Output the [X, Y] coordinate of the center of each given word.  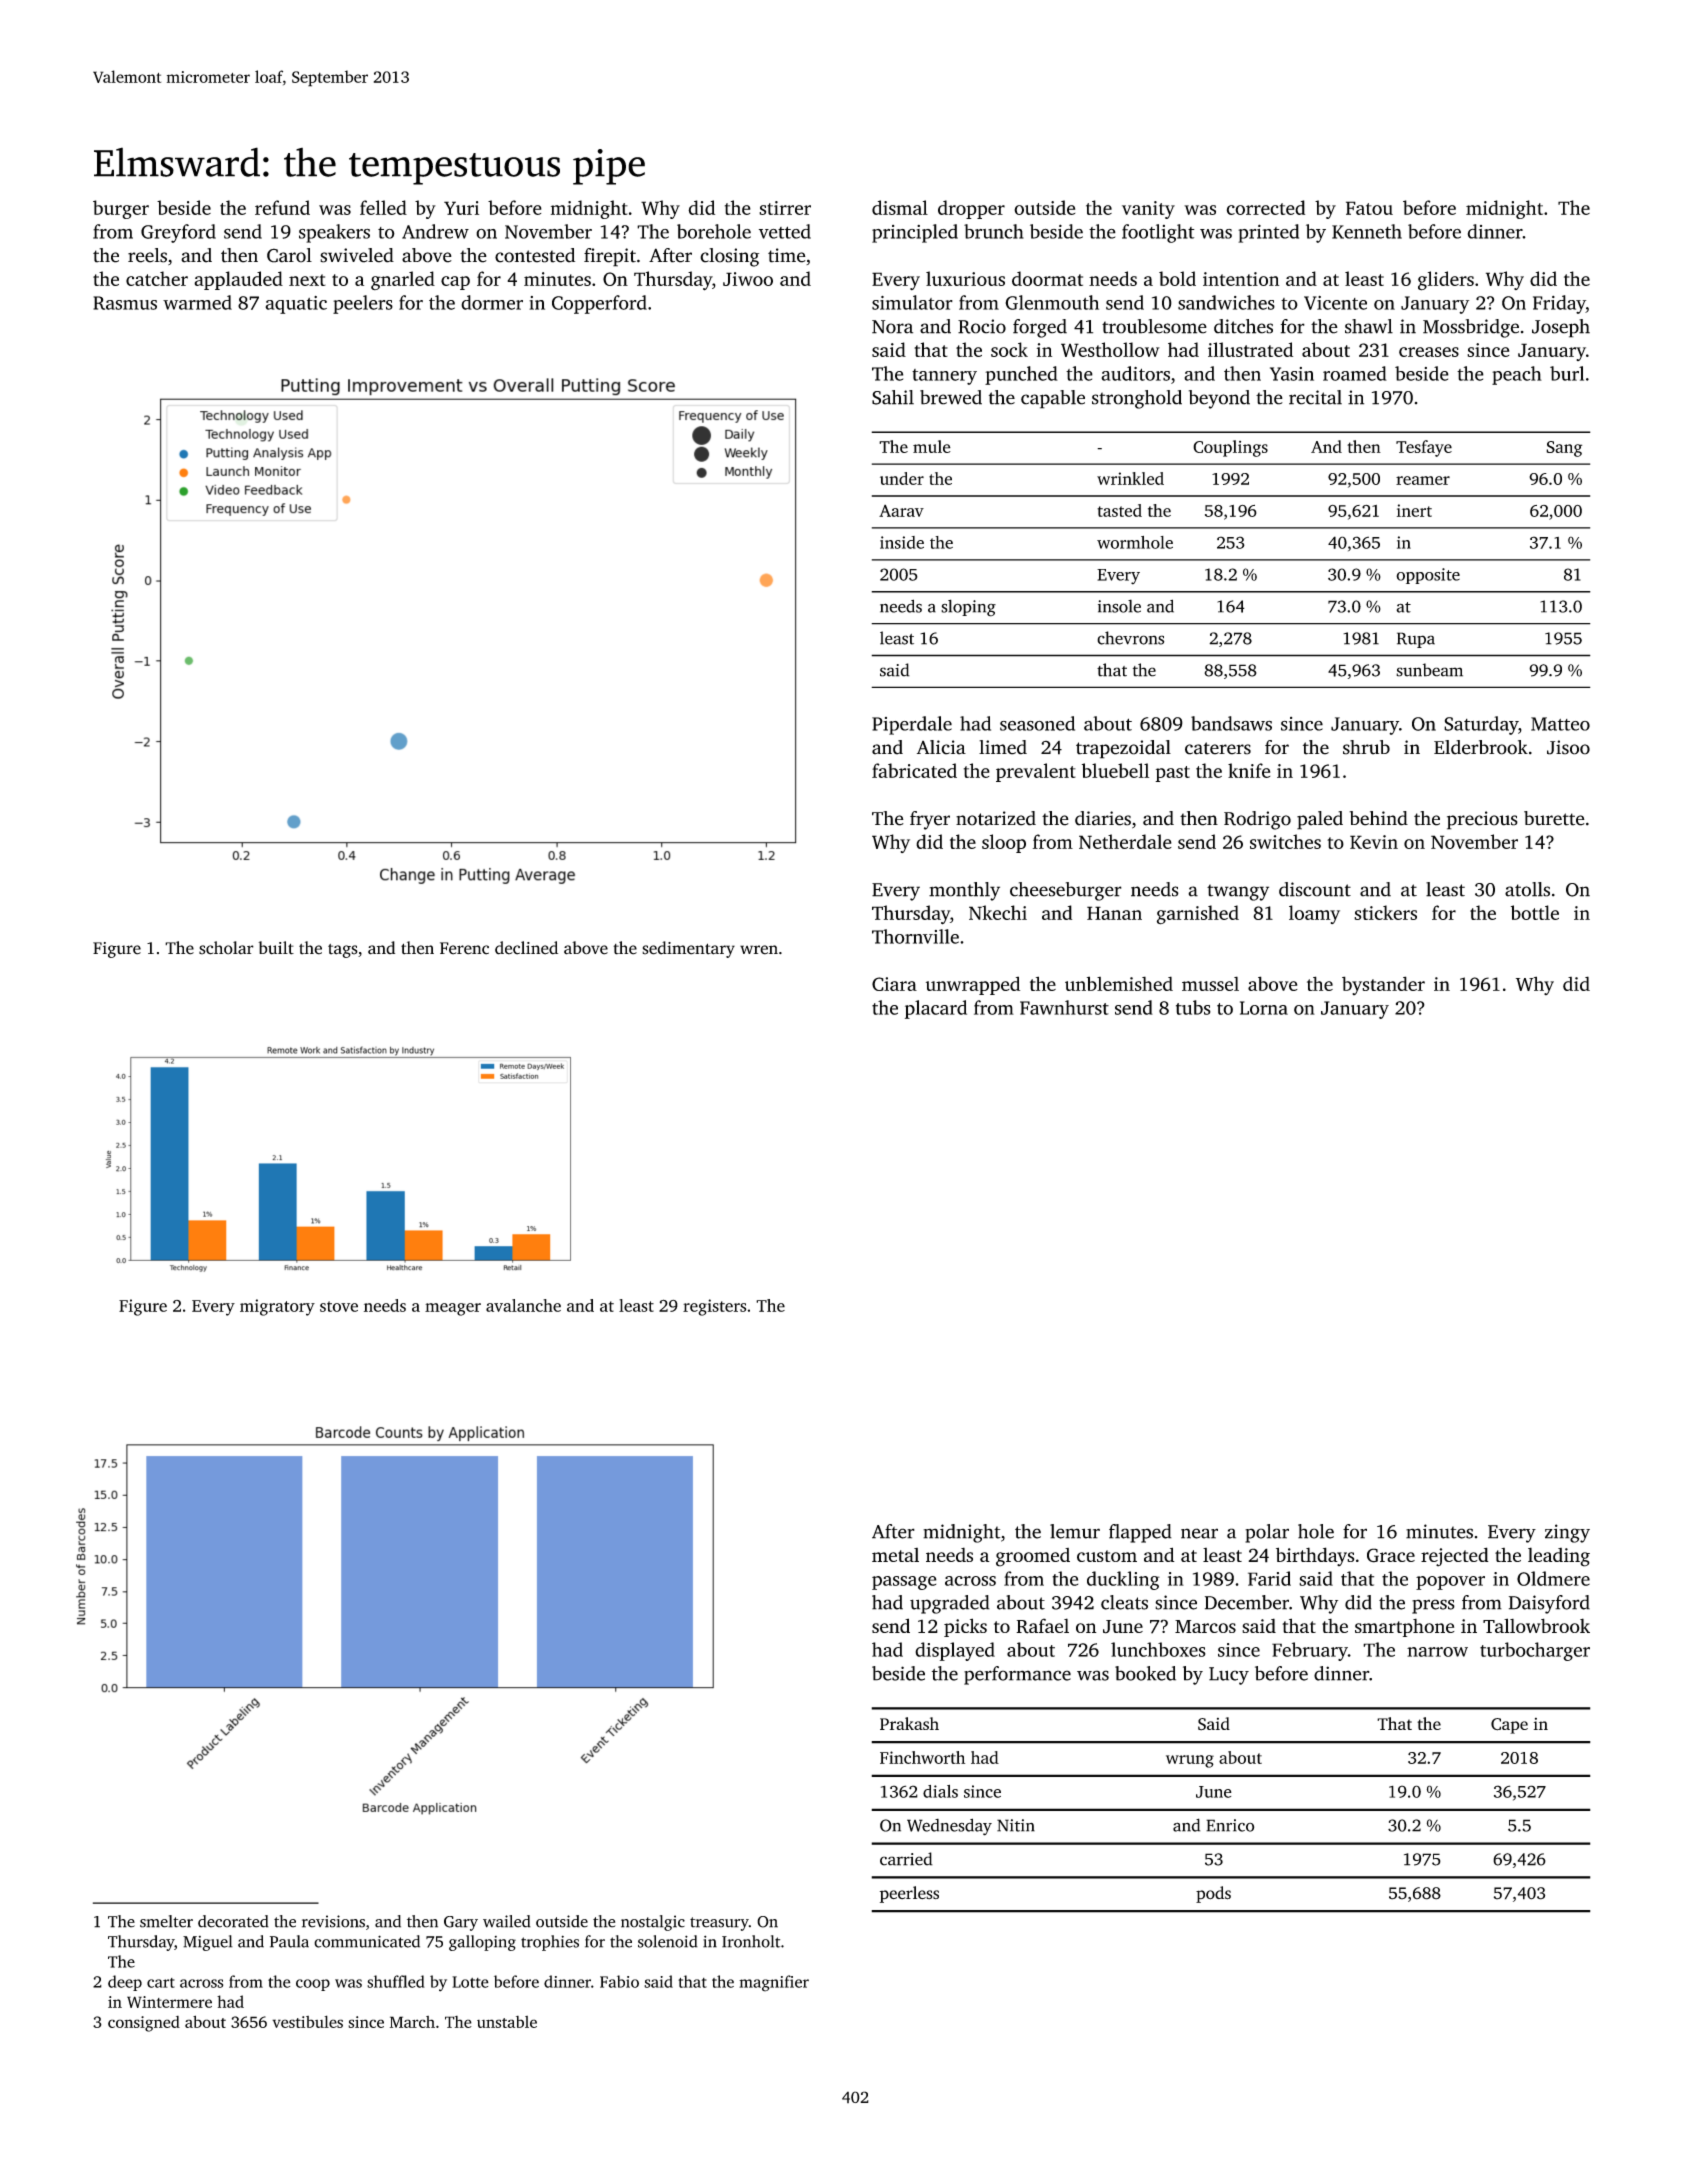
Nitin [1016, 1825]
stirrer [785, 208]
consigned [144, 2024]
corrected [1266, 207]
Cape [1509, 1726]
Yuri [461, 208]
